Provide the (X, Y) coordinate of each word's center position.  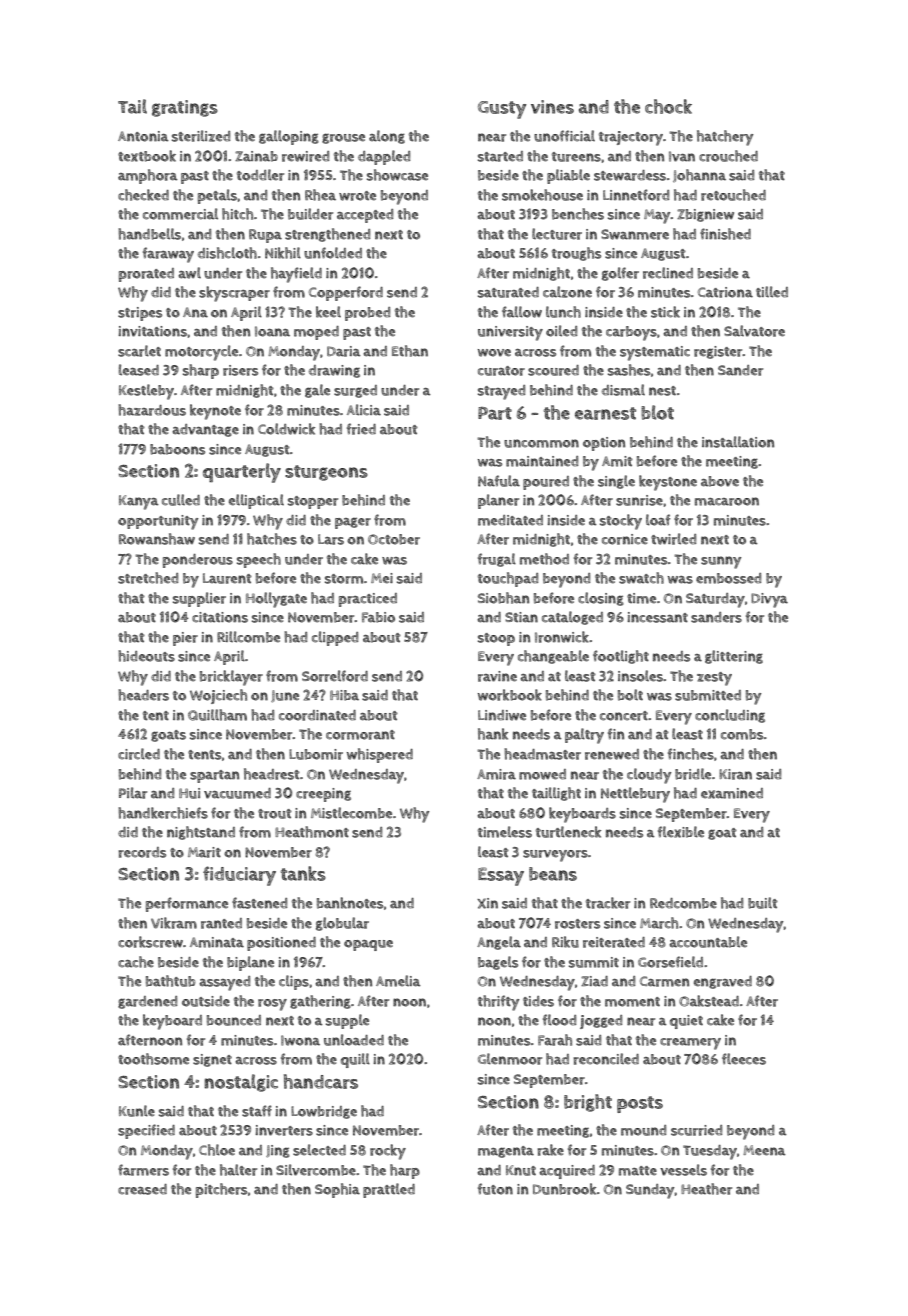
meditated (510, 520)
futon (495, 1189)
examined (732, 793)
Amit (617, 461)
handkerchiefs (163, 813)
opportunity (158, 522)
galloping (289, 137)
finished (725, 234)
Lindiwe (502, 715)
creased (142, 1189)
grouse (343, 138)
